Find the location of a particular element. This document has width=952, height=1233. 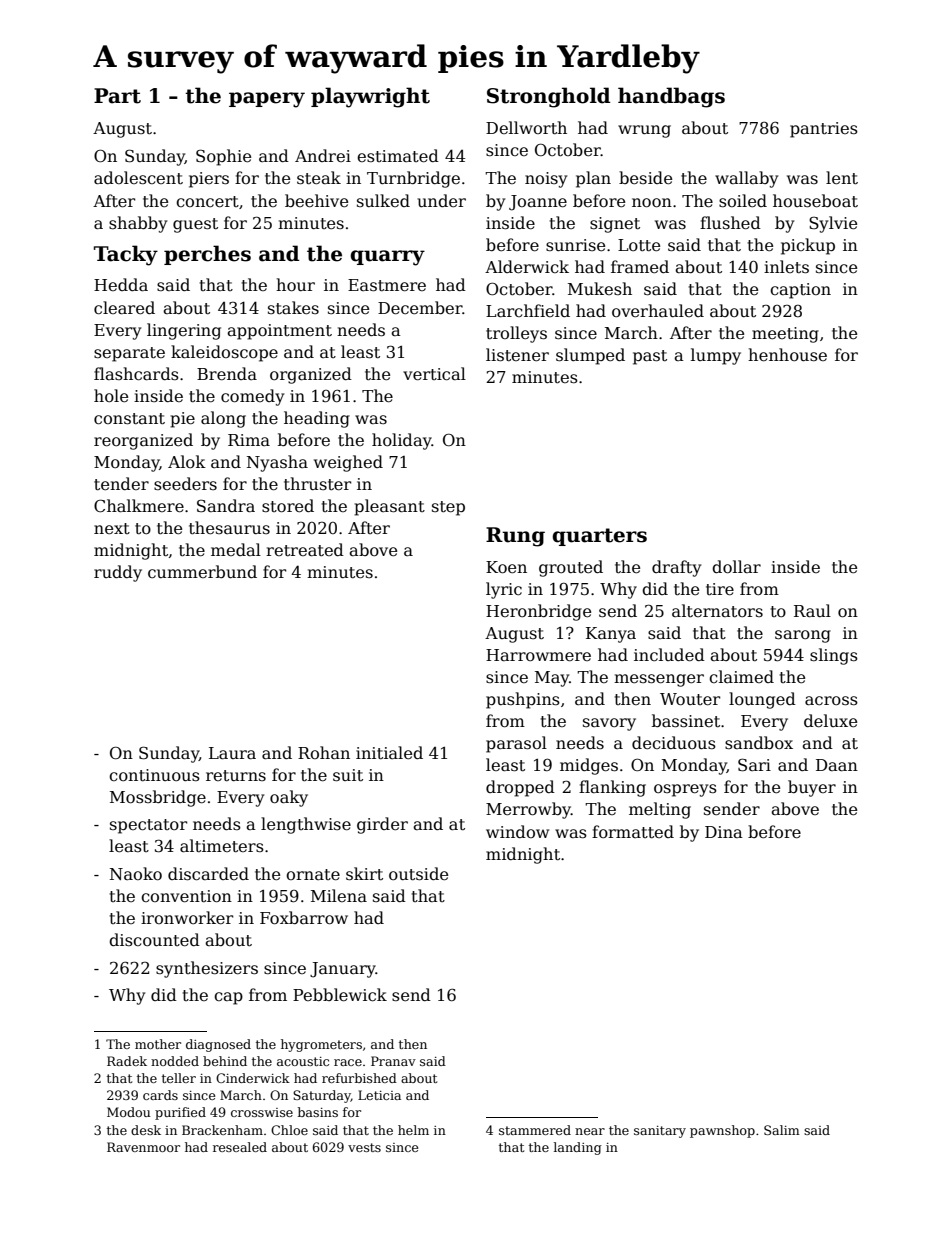

window is located at coordinates (517, 831).
